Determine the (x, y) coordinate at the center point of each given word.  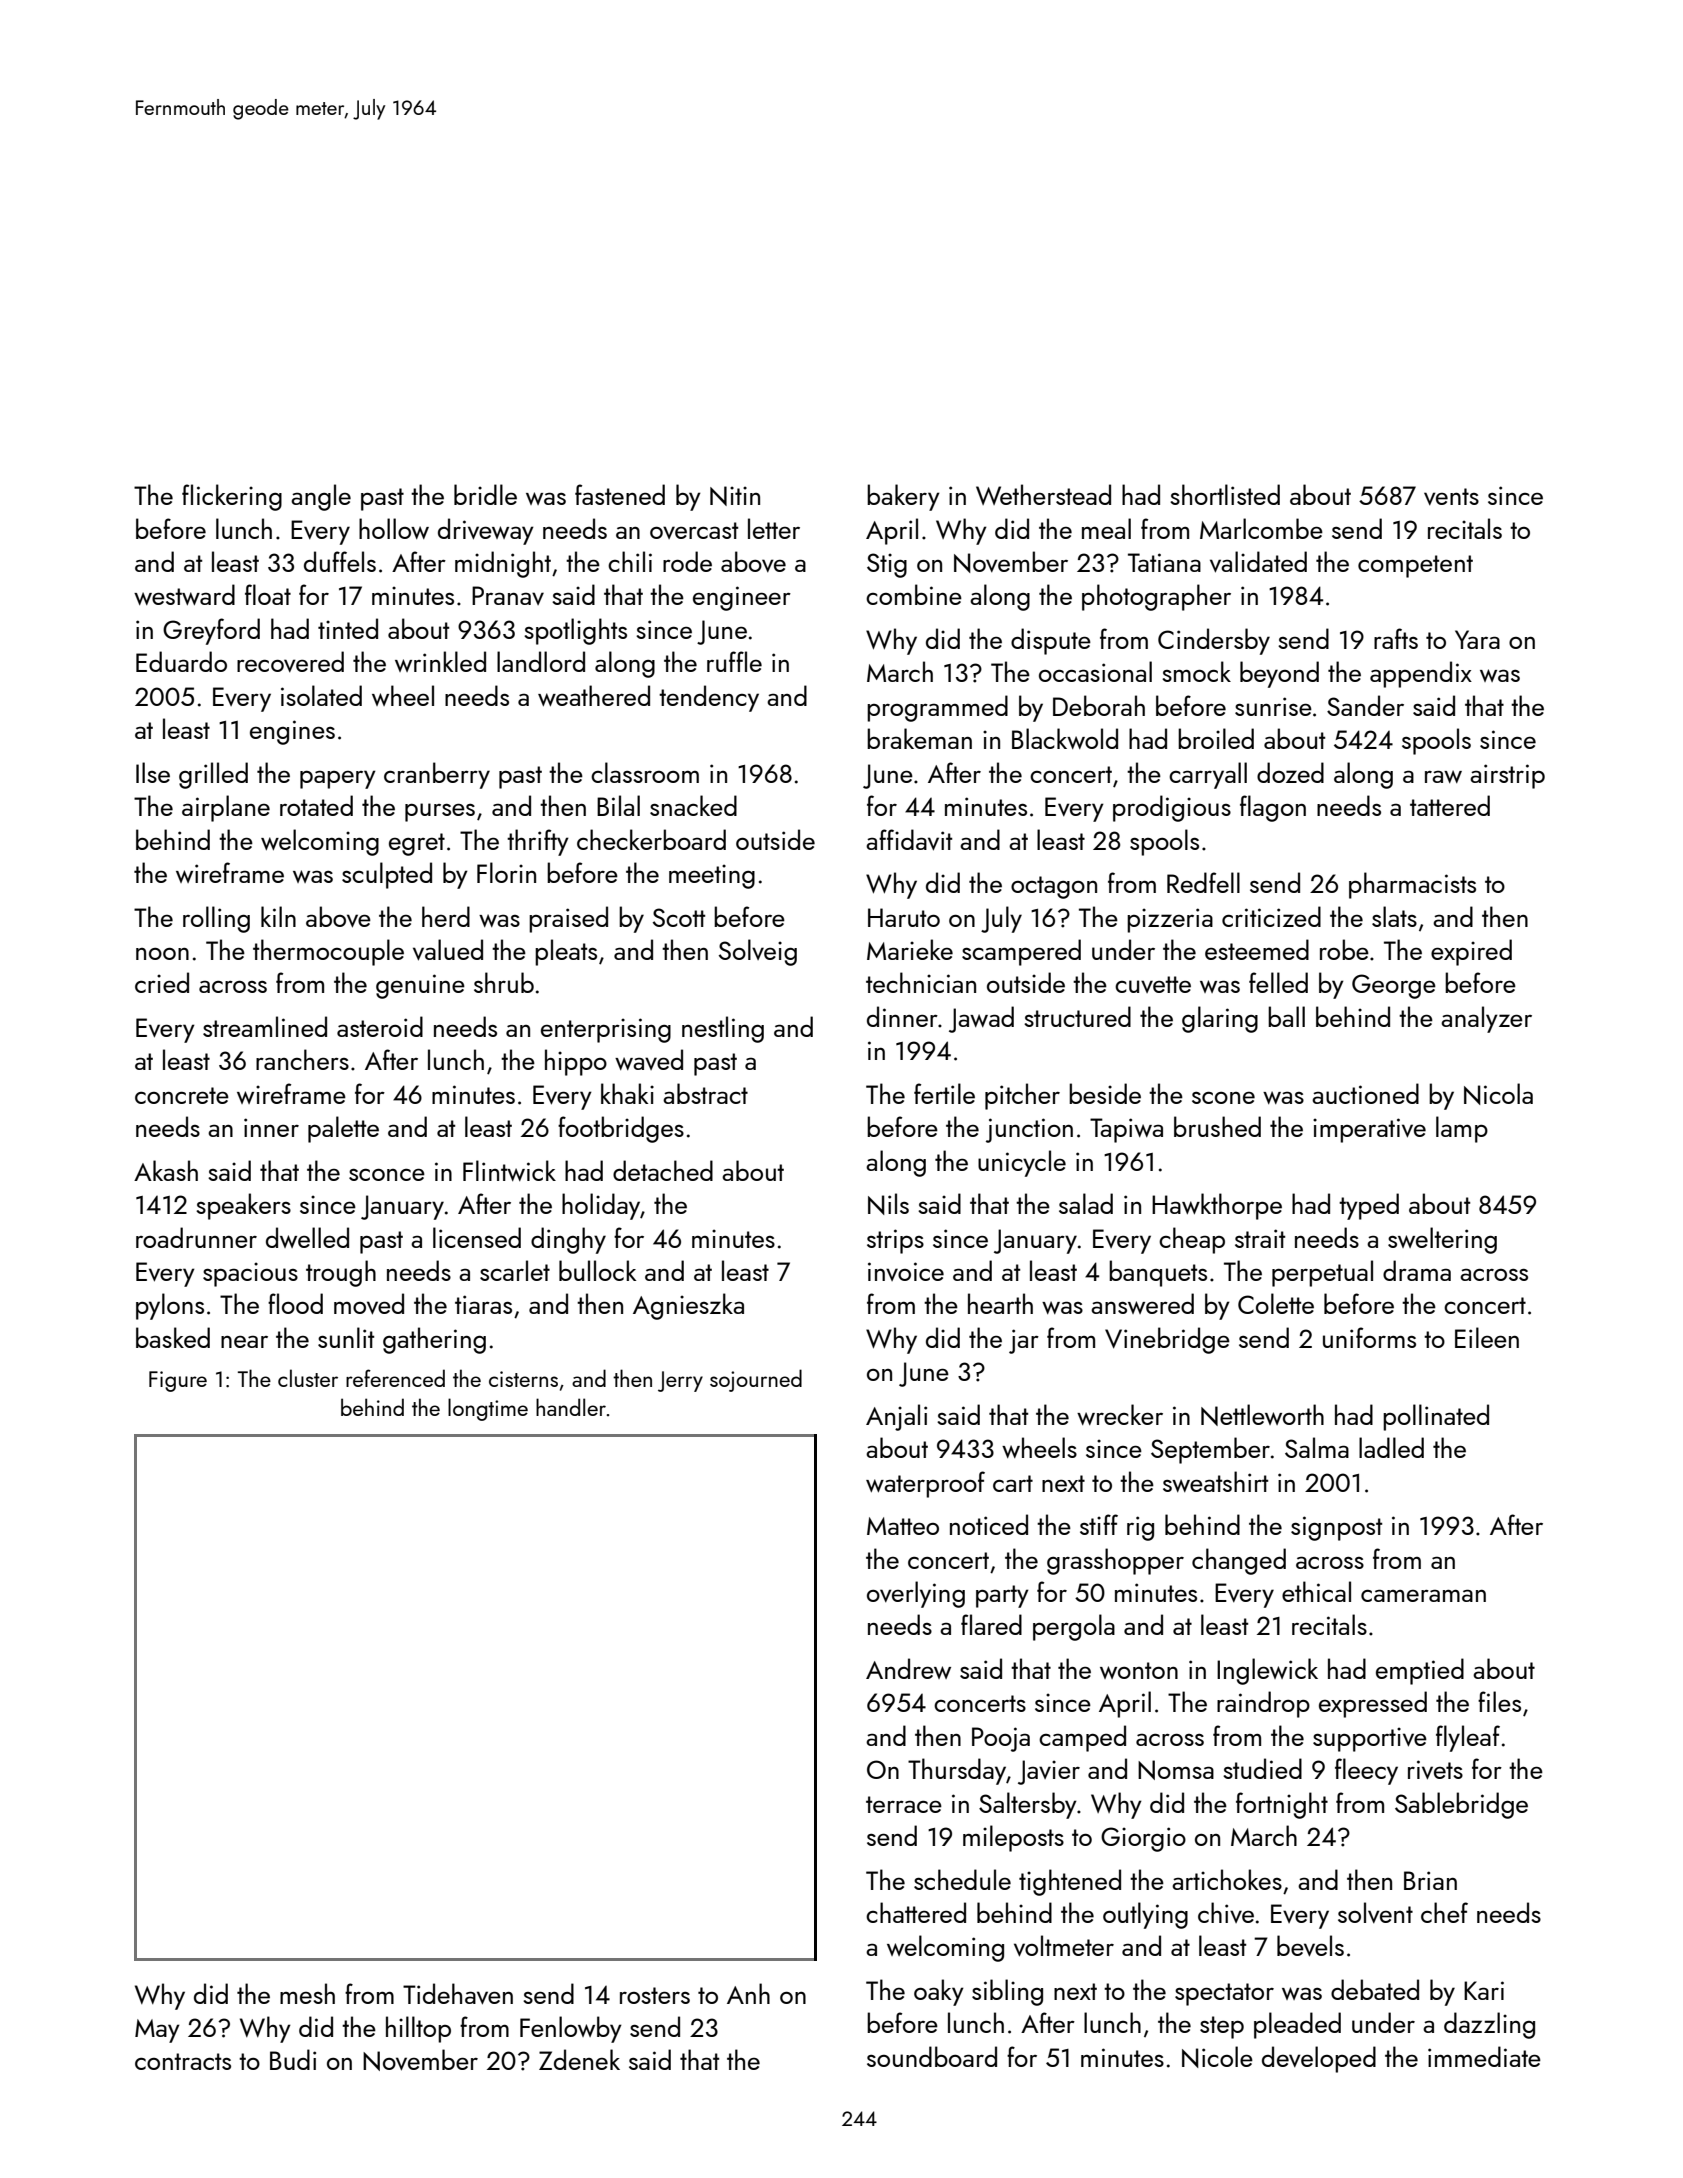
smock (1196, 671)
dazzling (1489, 2025)
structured (1077, 1016)
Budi (293, 2059)
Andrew (908, 1668)
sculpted (387, 875)
